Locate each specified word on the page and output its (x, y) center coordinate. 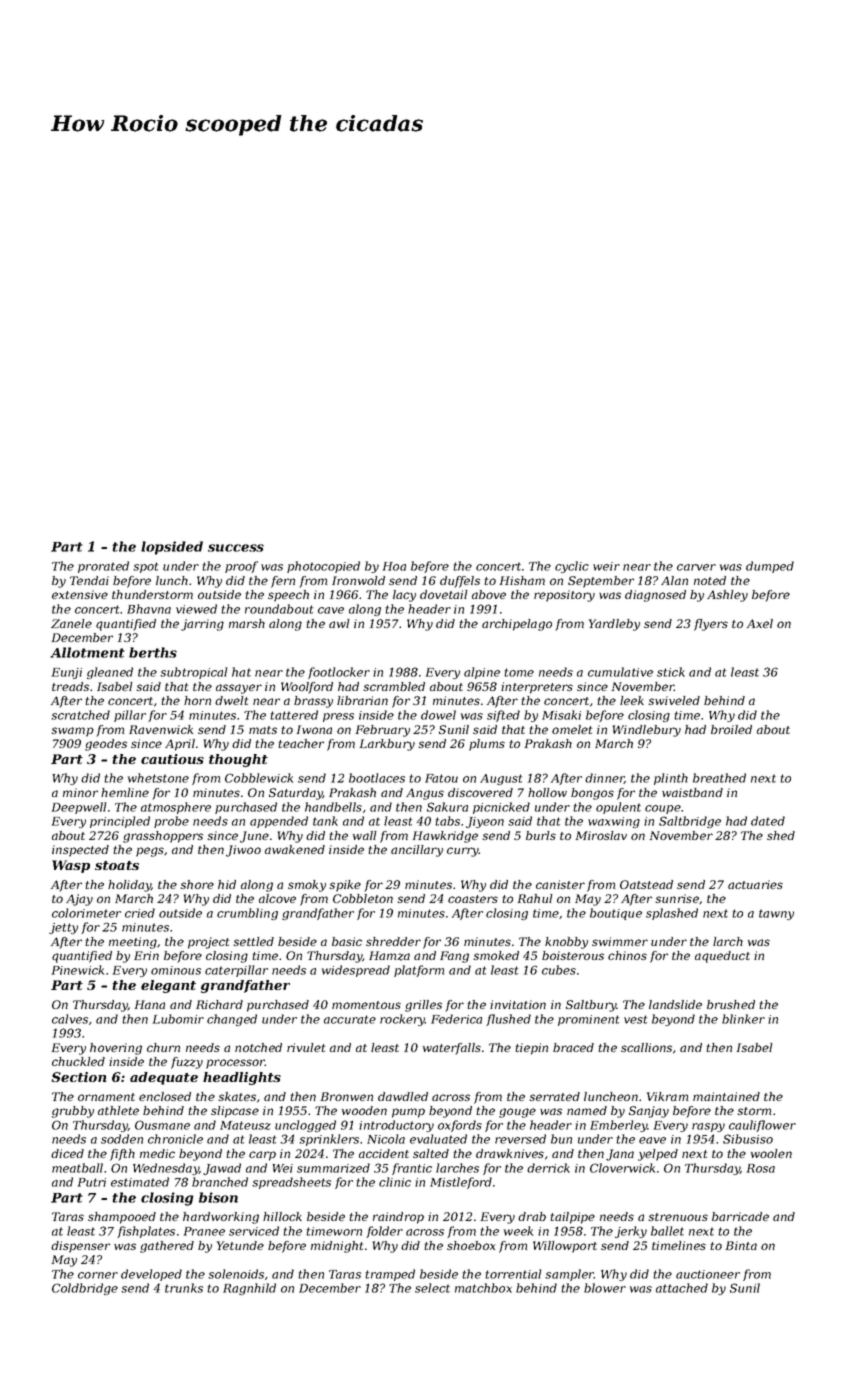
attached (682, 1288)
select (432, 1288)
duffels (460, 582)
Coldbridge (85, 1289)
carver (696, 567)
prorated (103, 567)
